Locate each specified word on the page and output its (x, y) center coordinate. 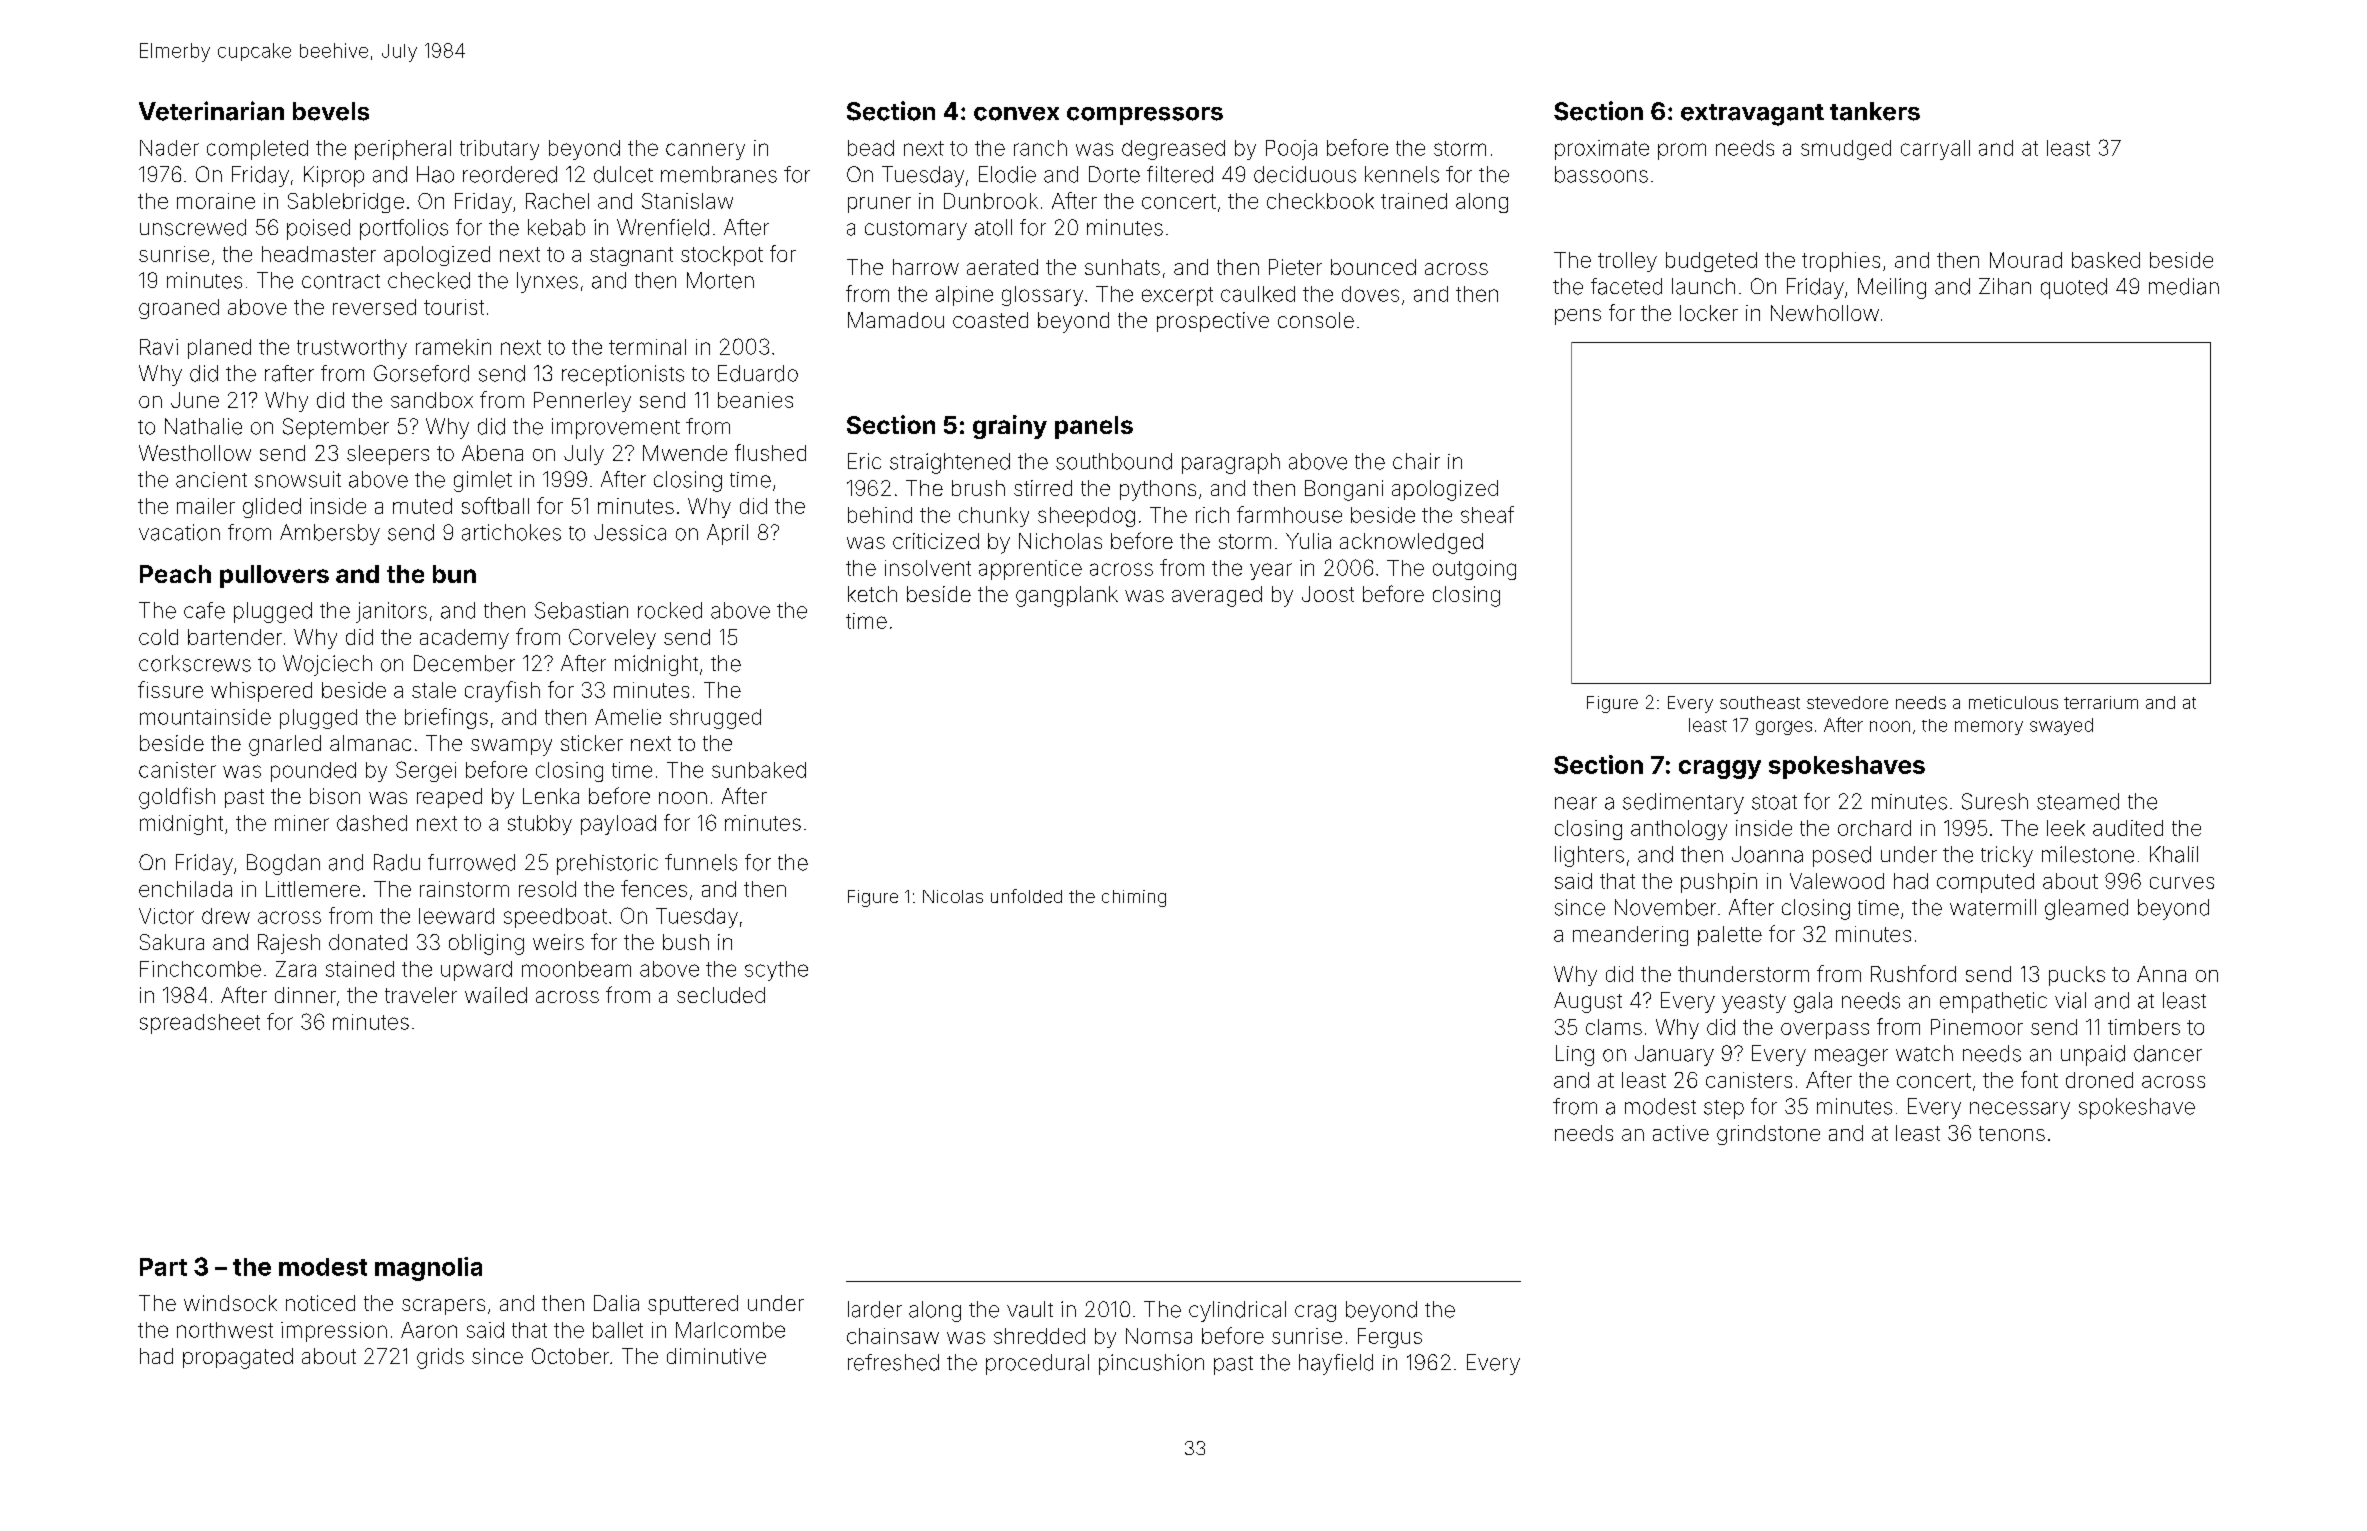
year (1271, 571)
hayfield (1336, 1364)
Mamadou (896, 320)
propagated (238, 1358)
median (2184, 286)
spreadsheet (200, 1024)
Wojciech (327, 665)
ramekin (453, 347)
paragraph (1231, 463)
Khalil (2174, 854)
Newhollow (1825, 313)
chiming (1134, 898)
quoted (2074, 288)
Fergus (1390, 1338)
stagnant (631, 256)
